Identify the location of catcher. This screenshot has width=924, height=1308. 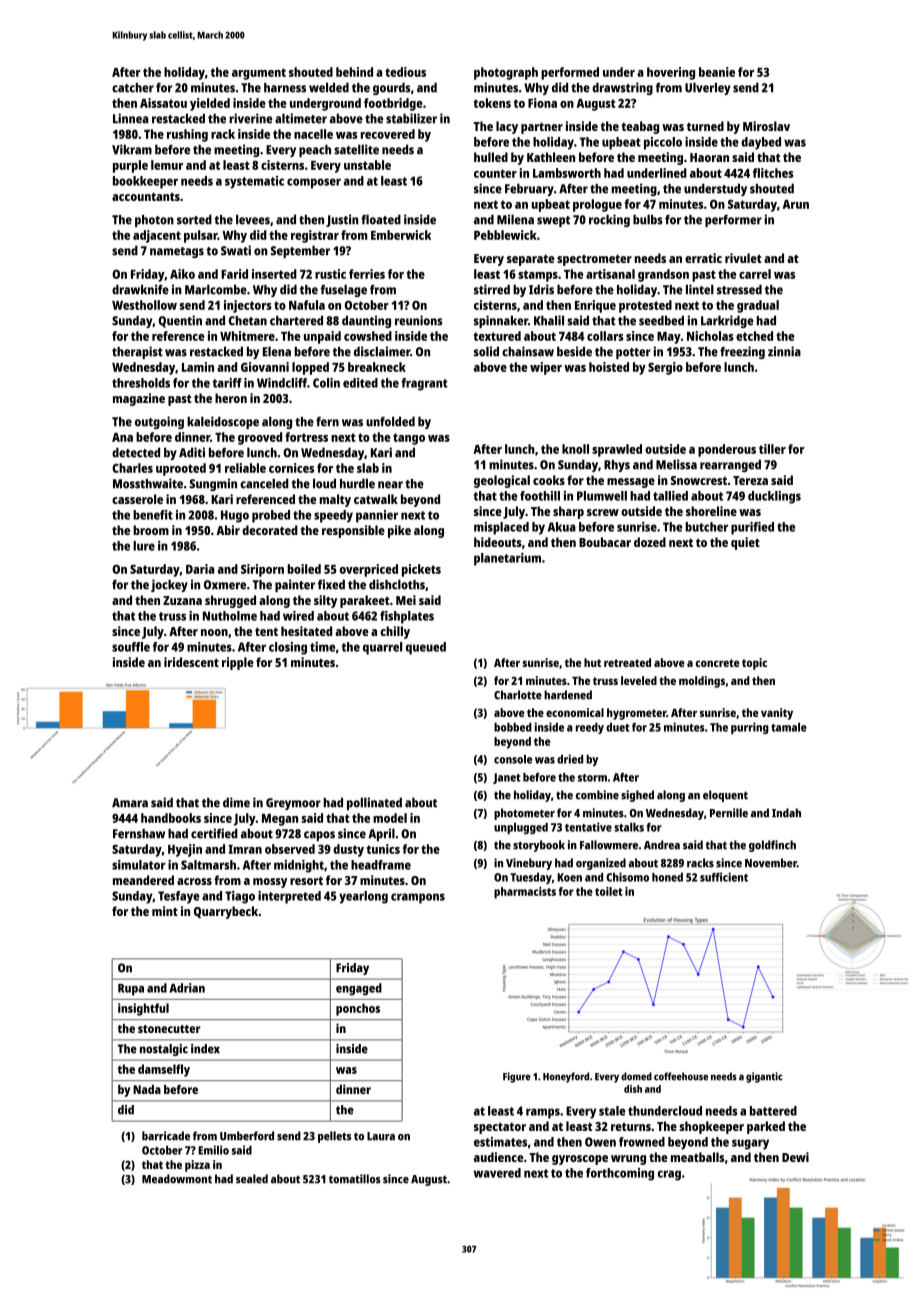
(133, 88).
